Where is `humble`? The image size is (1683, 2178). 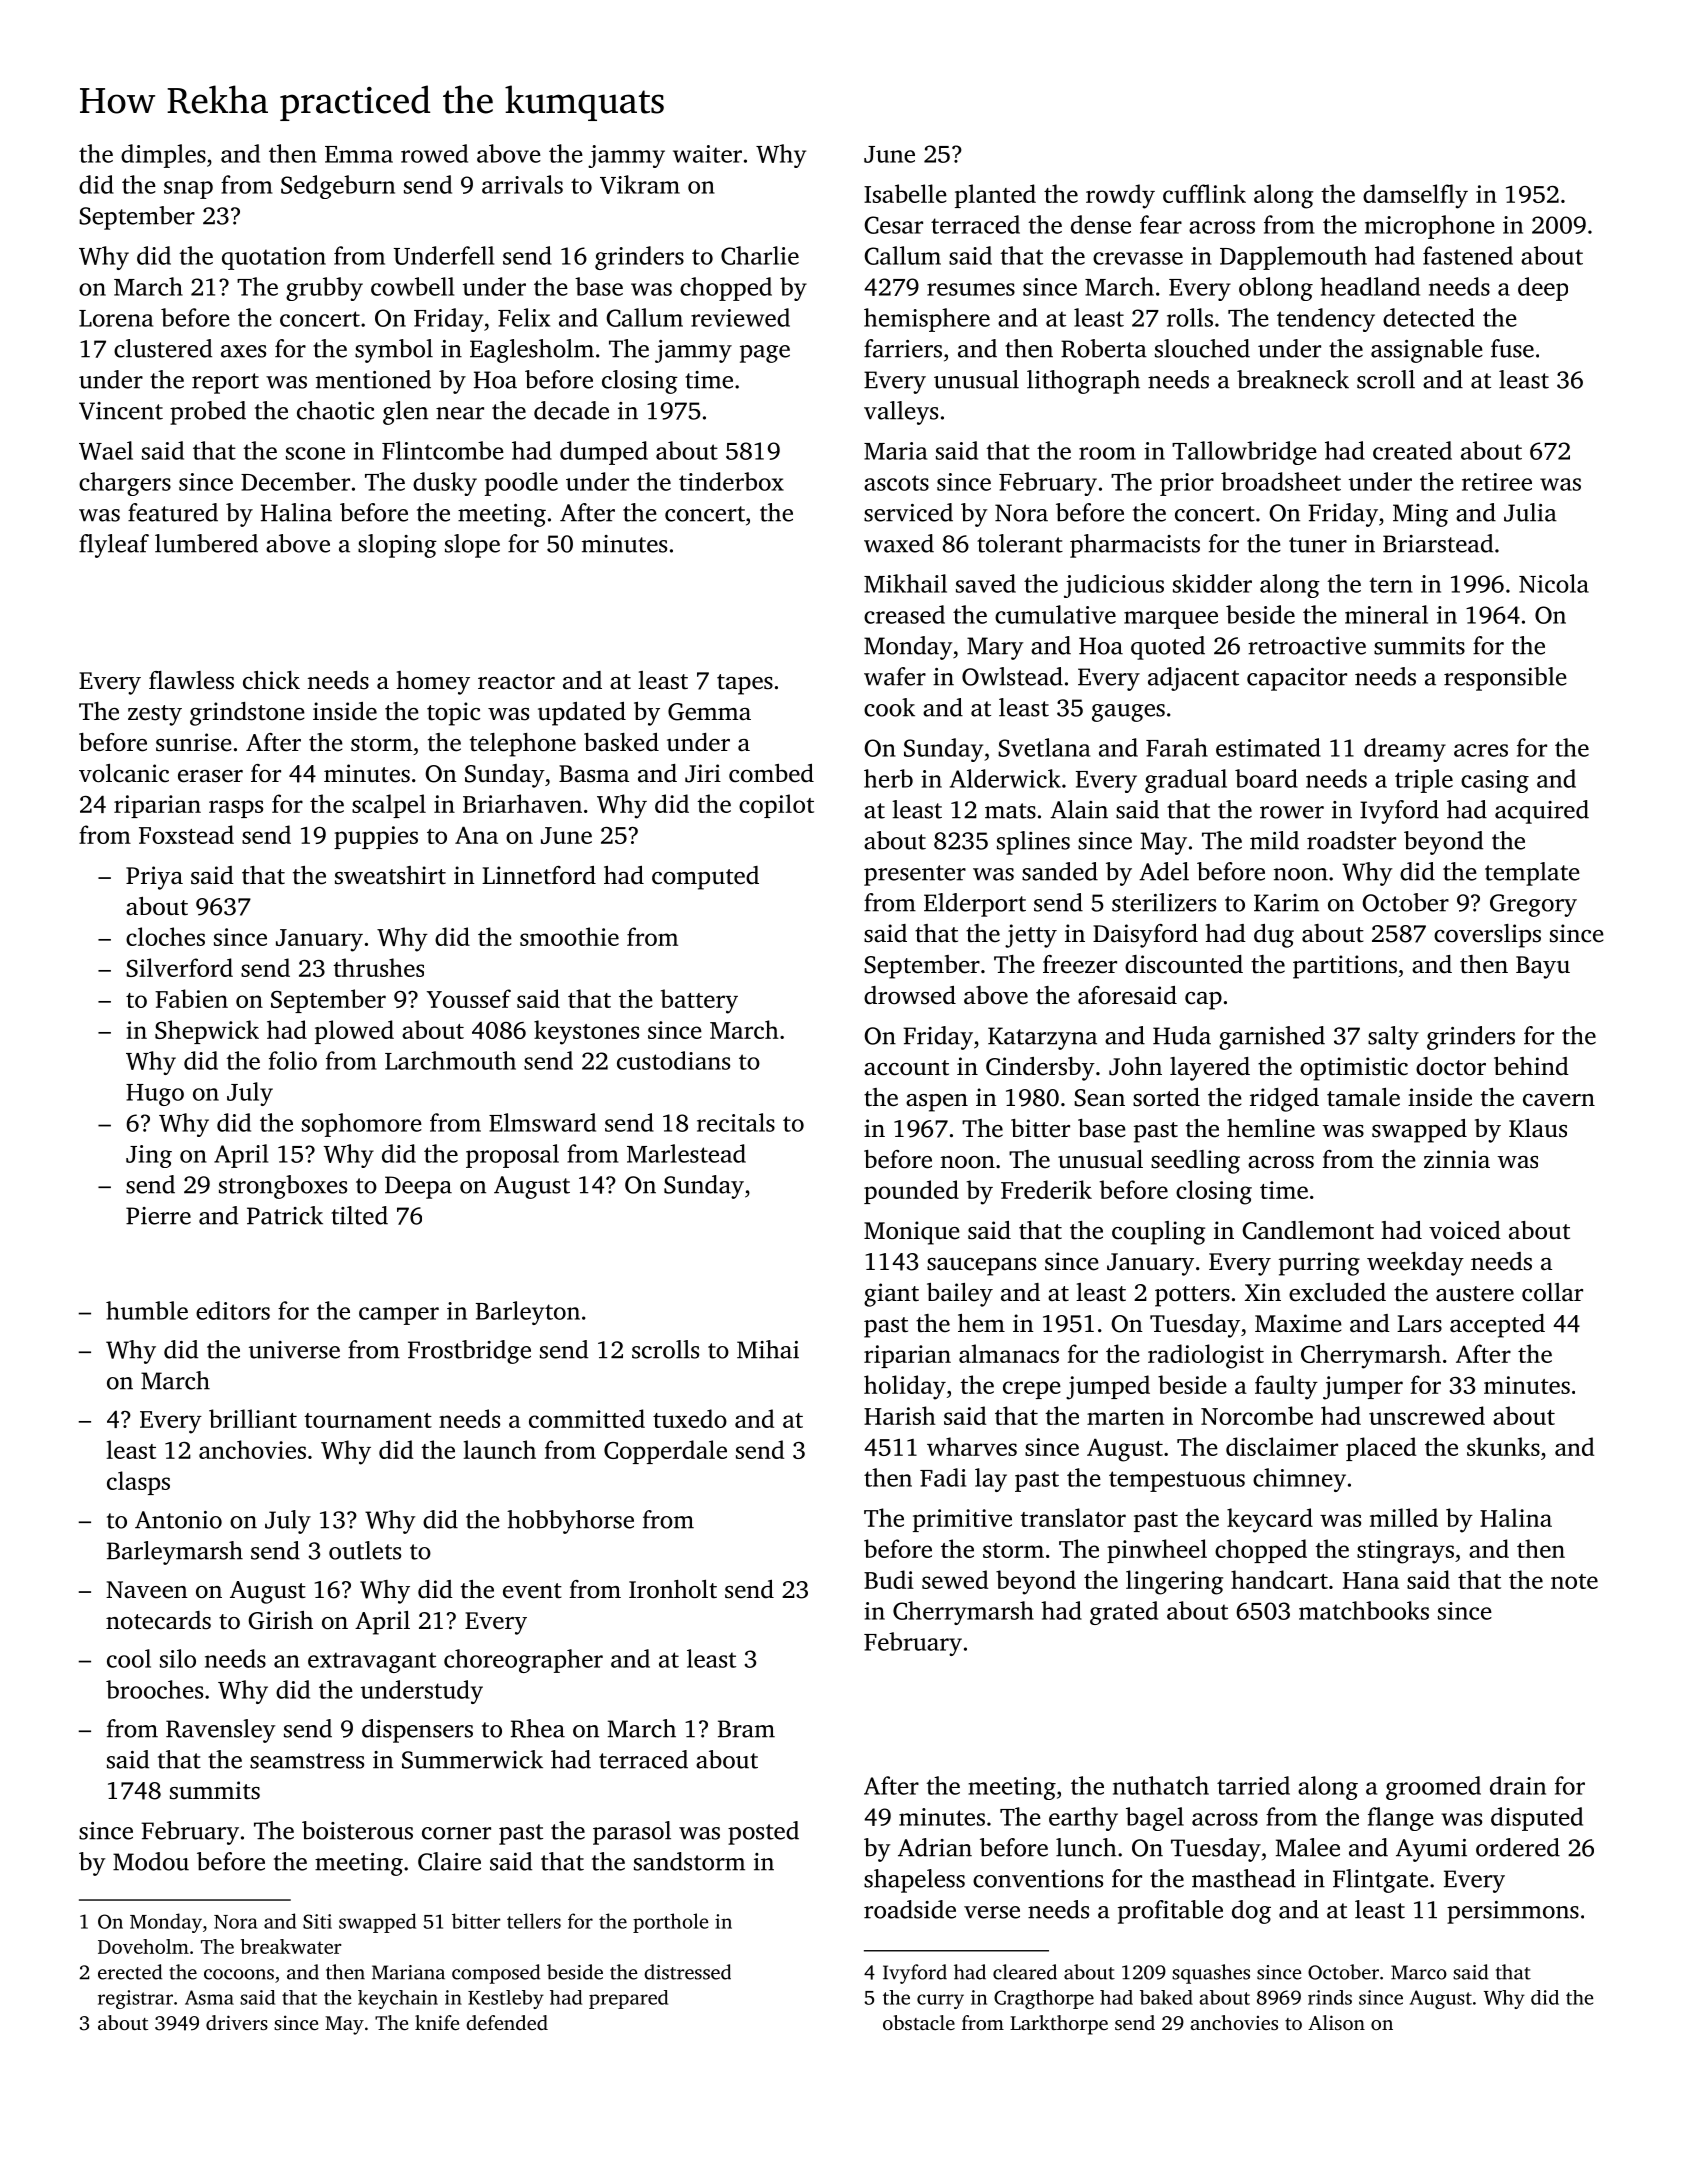
humble is located at coordinates (147, 1310).
